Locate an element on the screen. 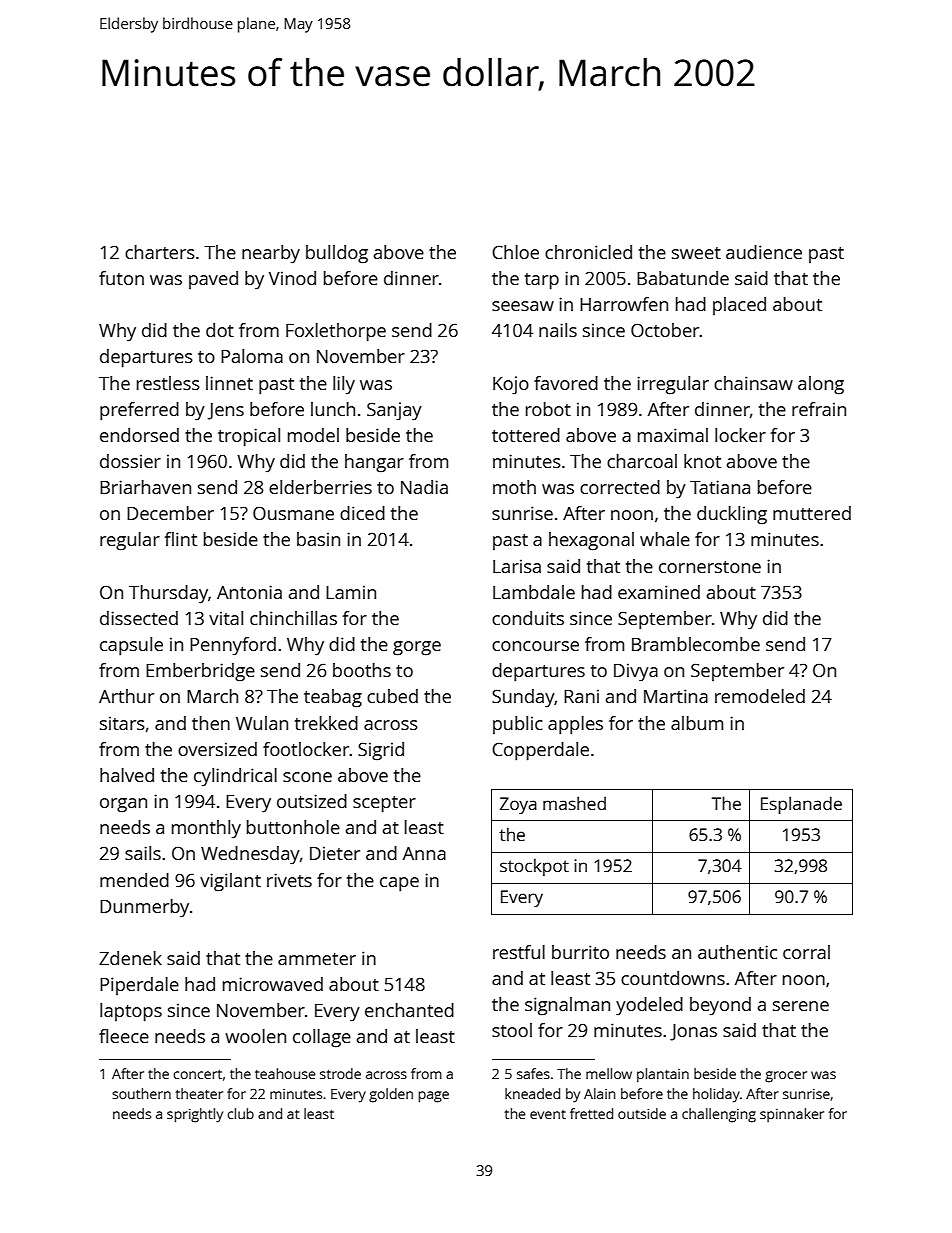 The height and width of the screenshot is (1233, 952). outside is located at coordinates (642, 1113).
